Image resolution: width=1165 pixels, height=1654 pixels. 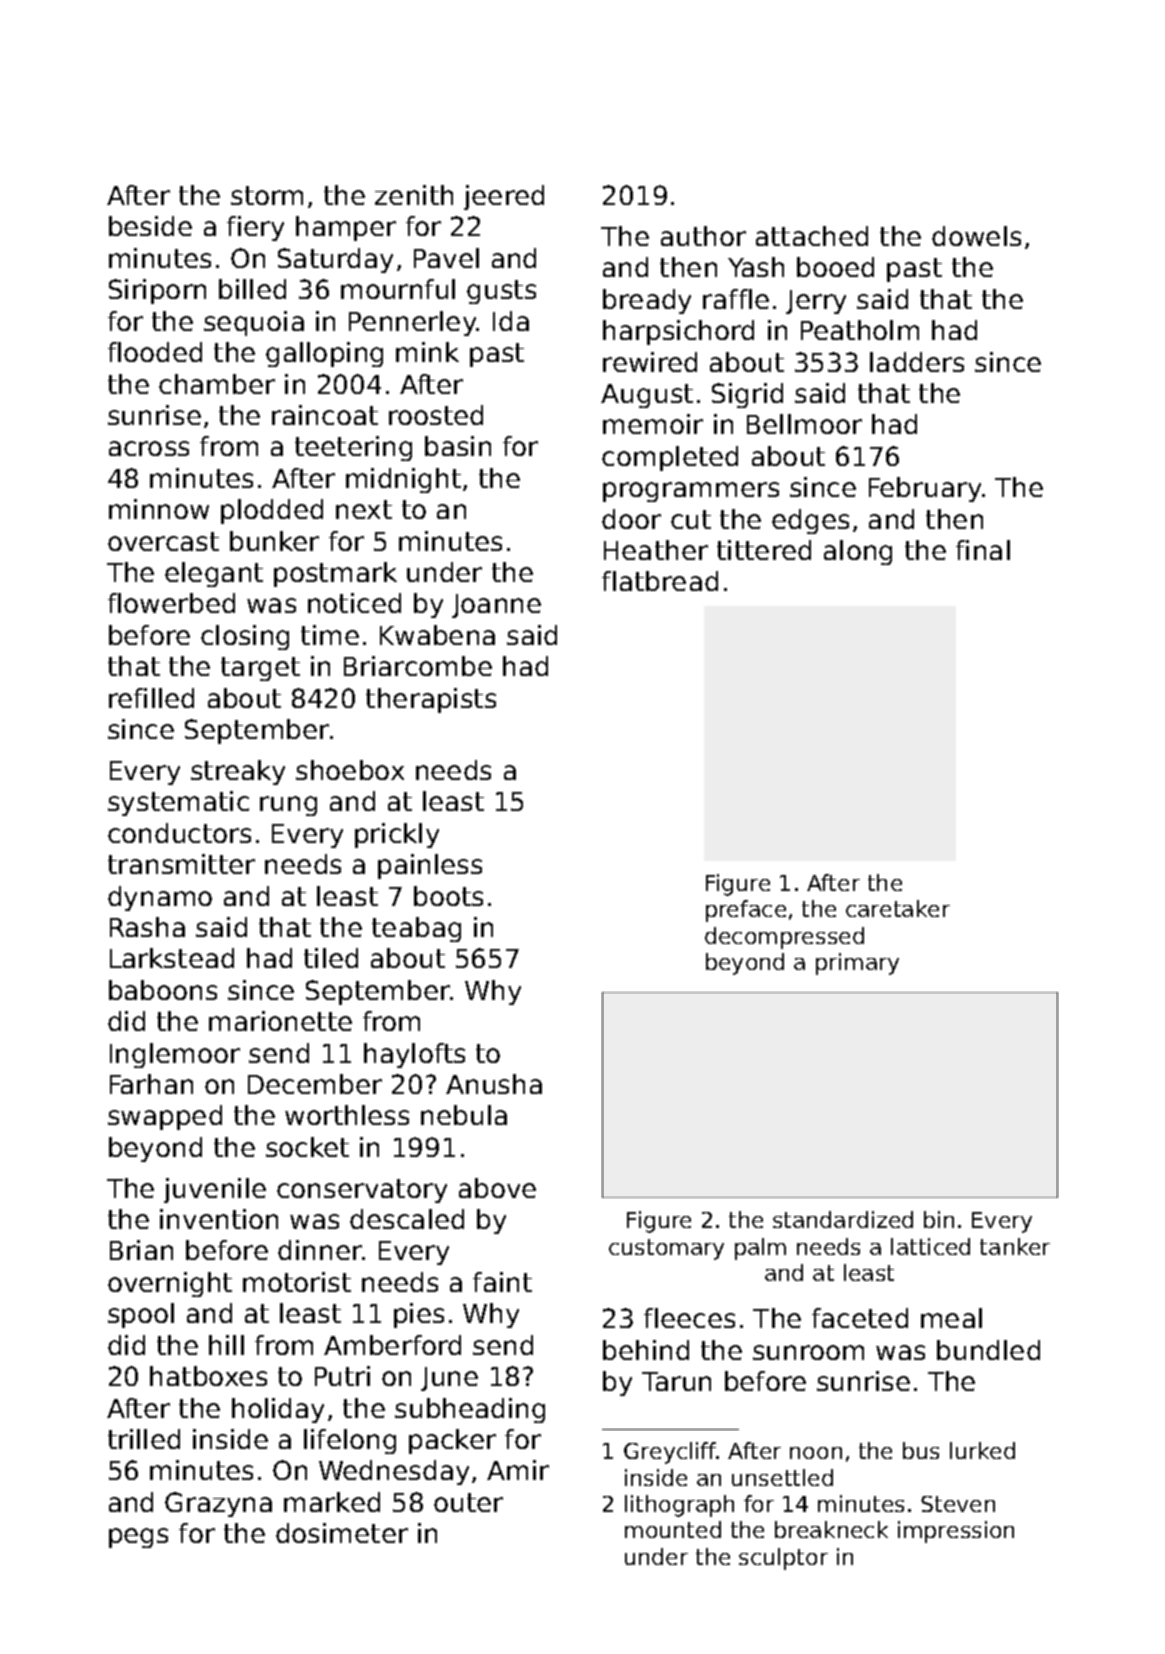 What do you see at coordinates (1015, 1246) in the screenshot?
I see `tanker` at bounding box center [1015, 1246].
